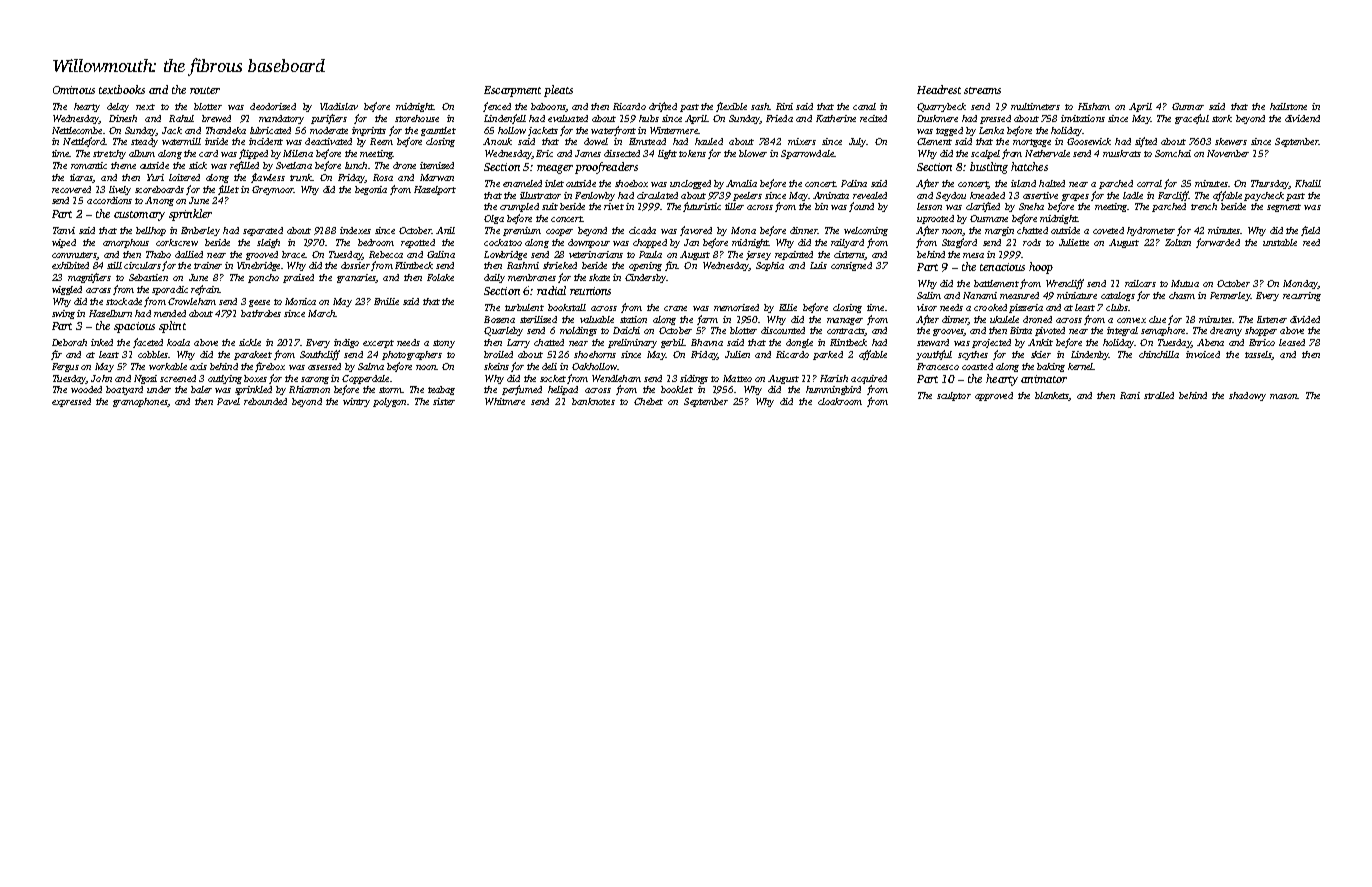 This screenshot has width=1372, height=887. Describe the element at coordinates (70, 265) in the screenshot. I see `exhibited` at that location.
